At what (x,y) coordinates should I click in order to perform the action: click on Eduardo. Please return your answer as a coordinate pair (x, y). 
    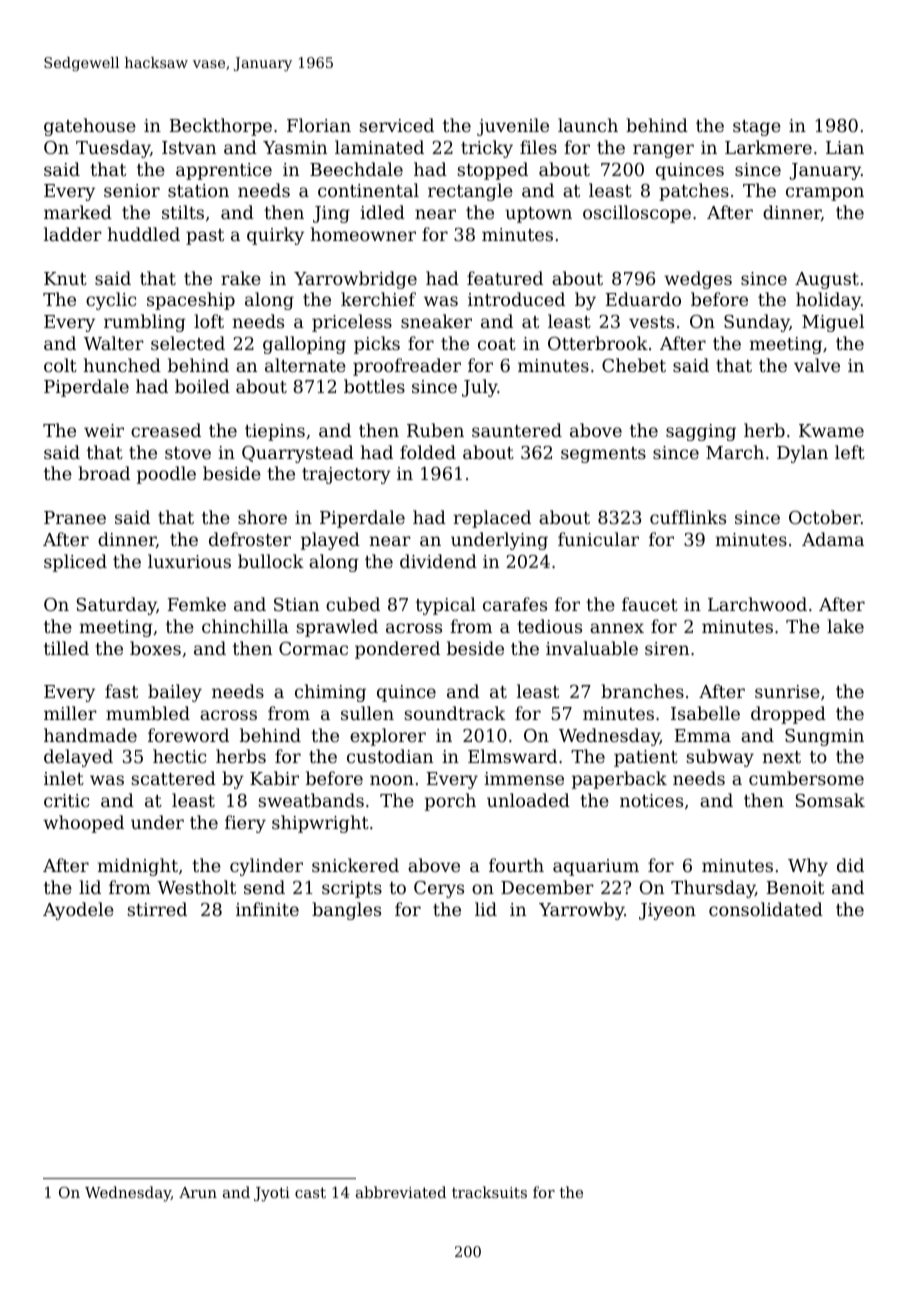
    Looking at the image, I should click on (643, 299).
